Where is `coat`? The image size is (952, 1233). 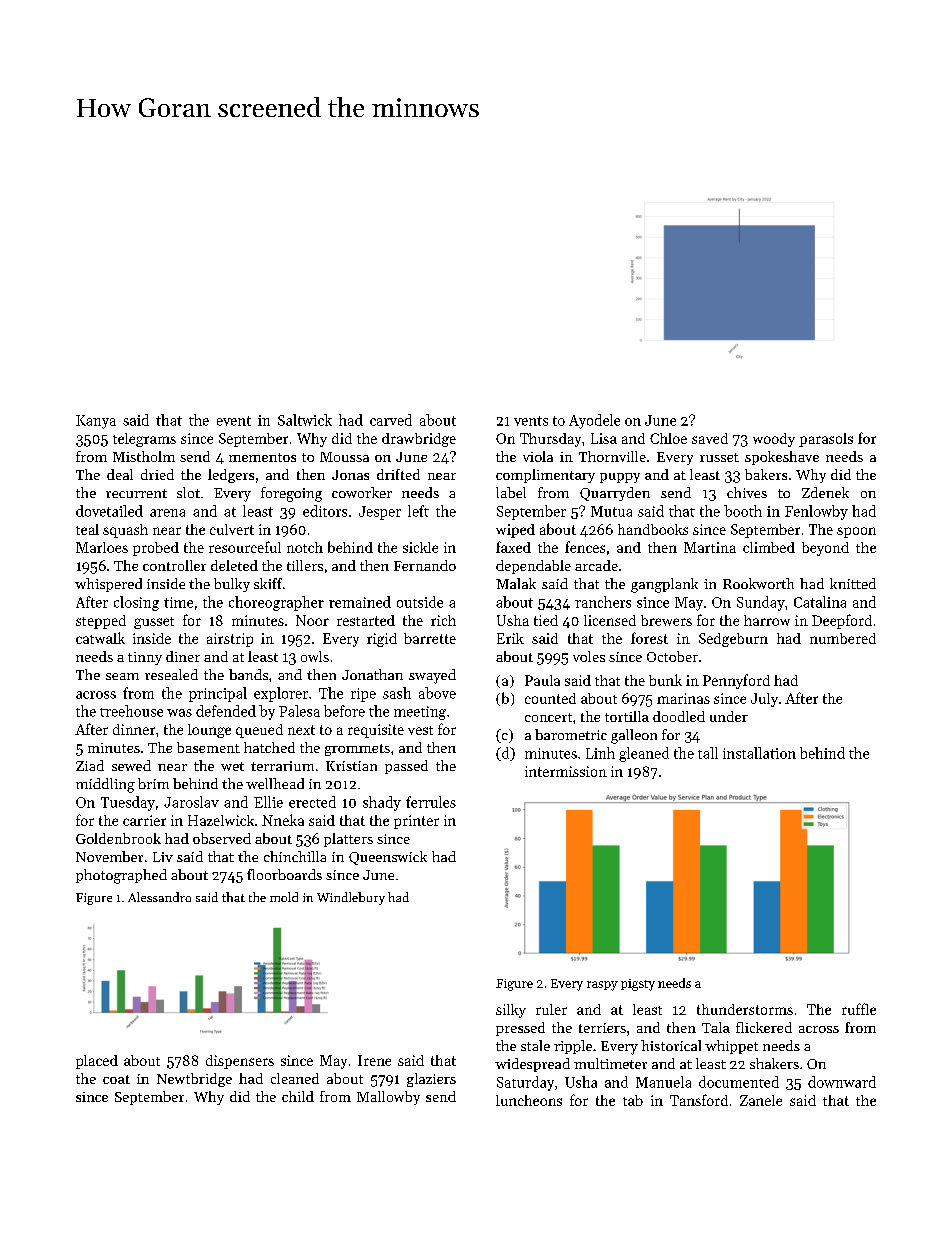
coat is located at coordinates (116, 1079).
